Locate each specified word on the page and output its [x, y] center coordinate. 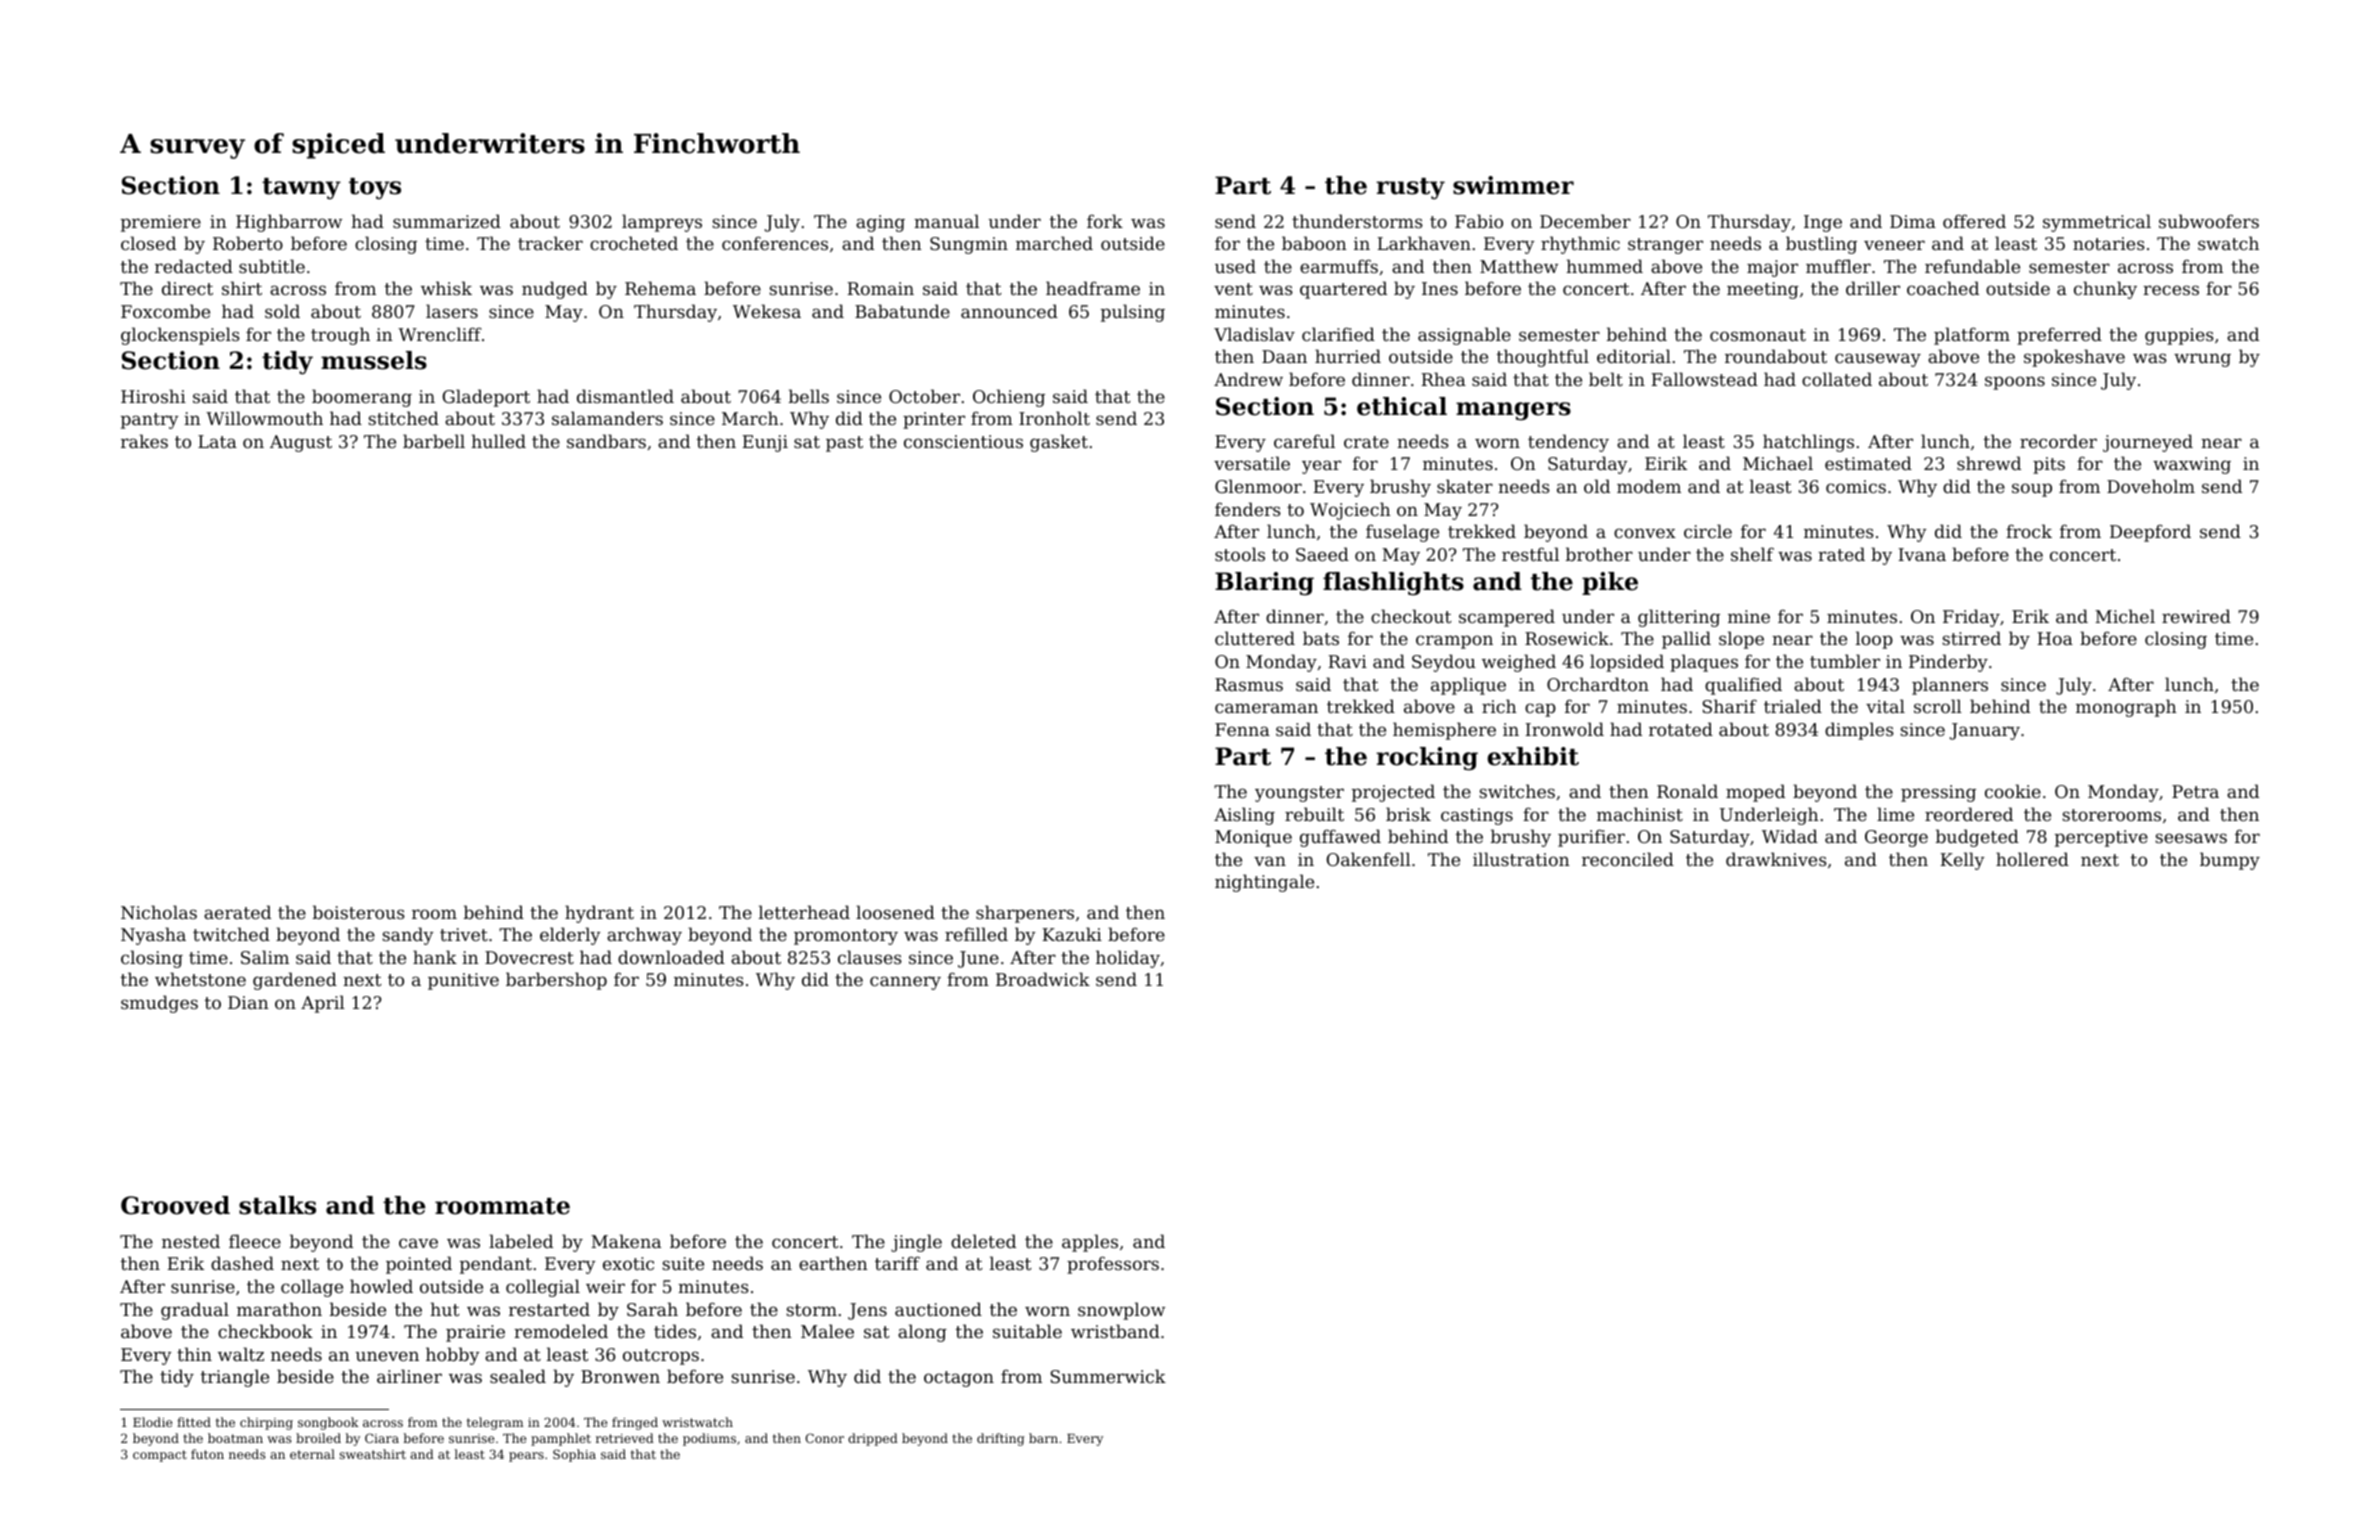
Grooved [175, 1205]
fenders [1248, 509]
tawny [301, 188]
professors [1113, 1265]
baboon [1314, 243]
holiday [1128, 959]
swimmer [1513, 185]
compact [160, 1456]
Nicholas [159, 912]
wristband [1115, 1331]
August [301, 443]
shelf [1752, 554]
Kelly [1962, 861]
